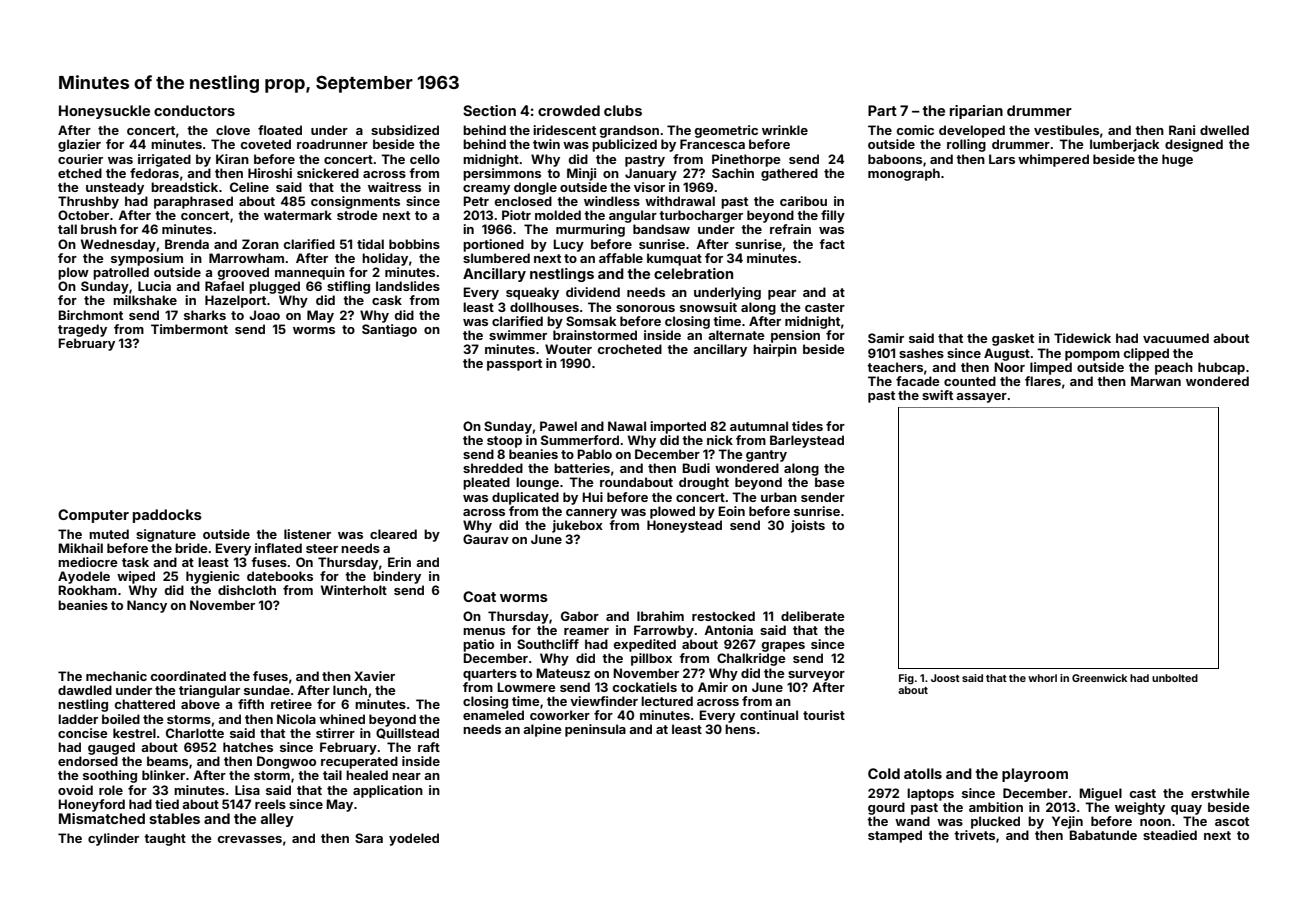  Describe the element at coordinates (693, 273) in the screenshot. I see `celebration` at that location.
